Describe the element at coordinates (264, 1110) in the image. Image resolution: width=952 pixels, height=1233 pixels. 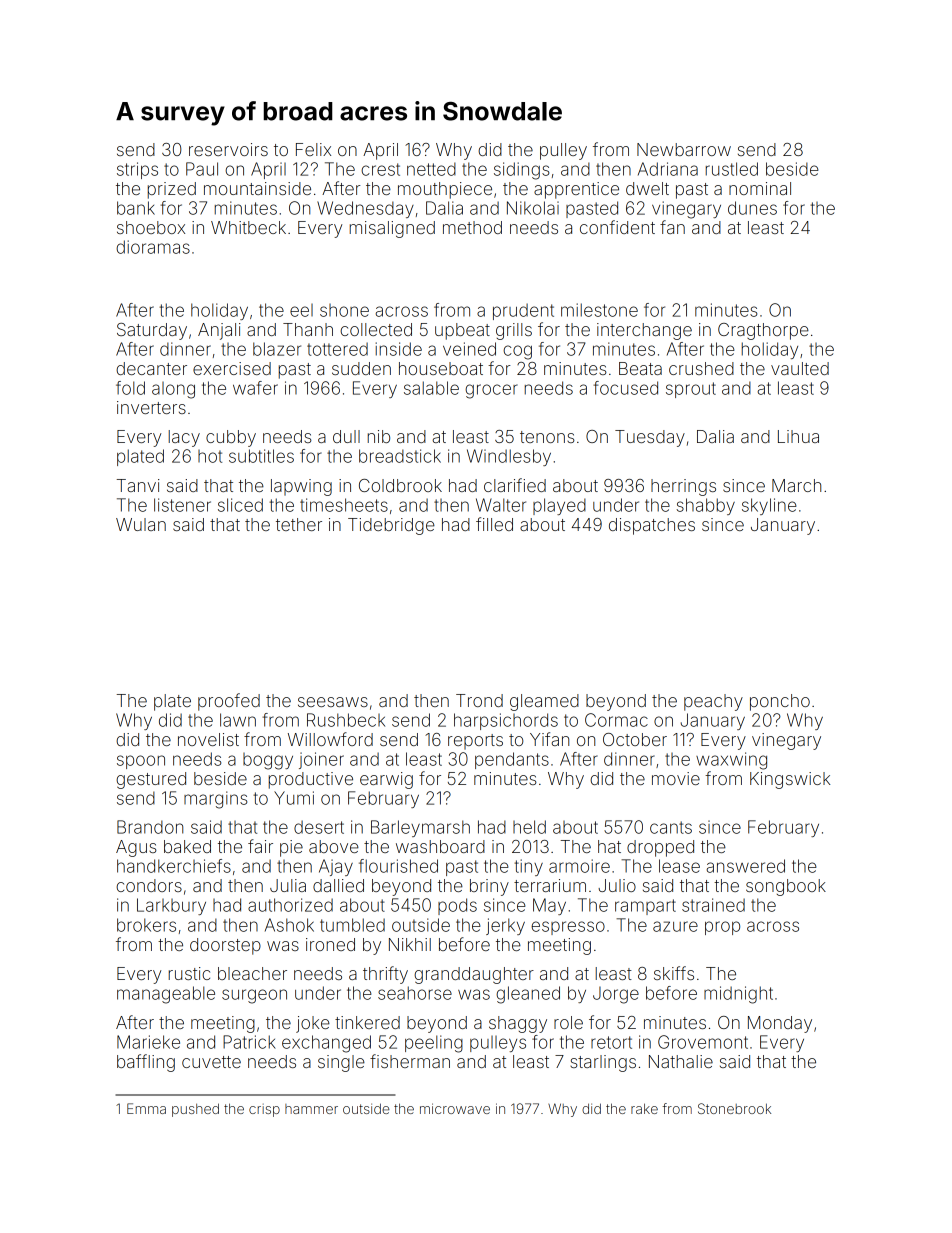
I see `crisp` at that location.
